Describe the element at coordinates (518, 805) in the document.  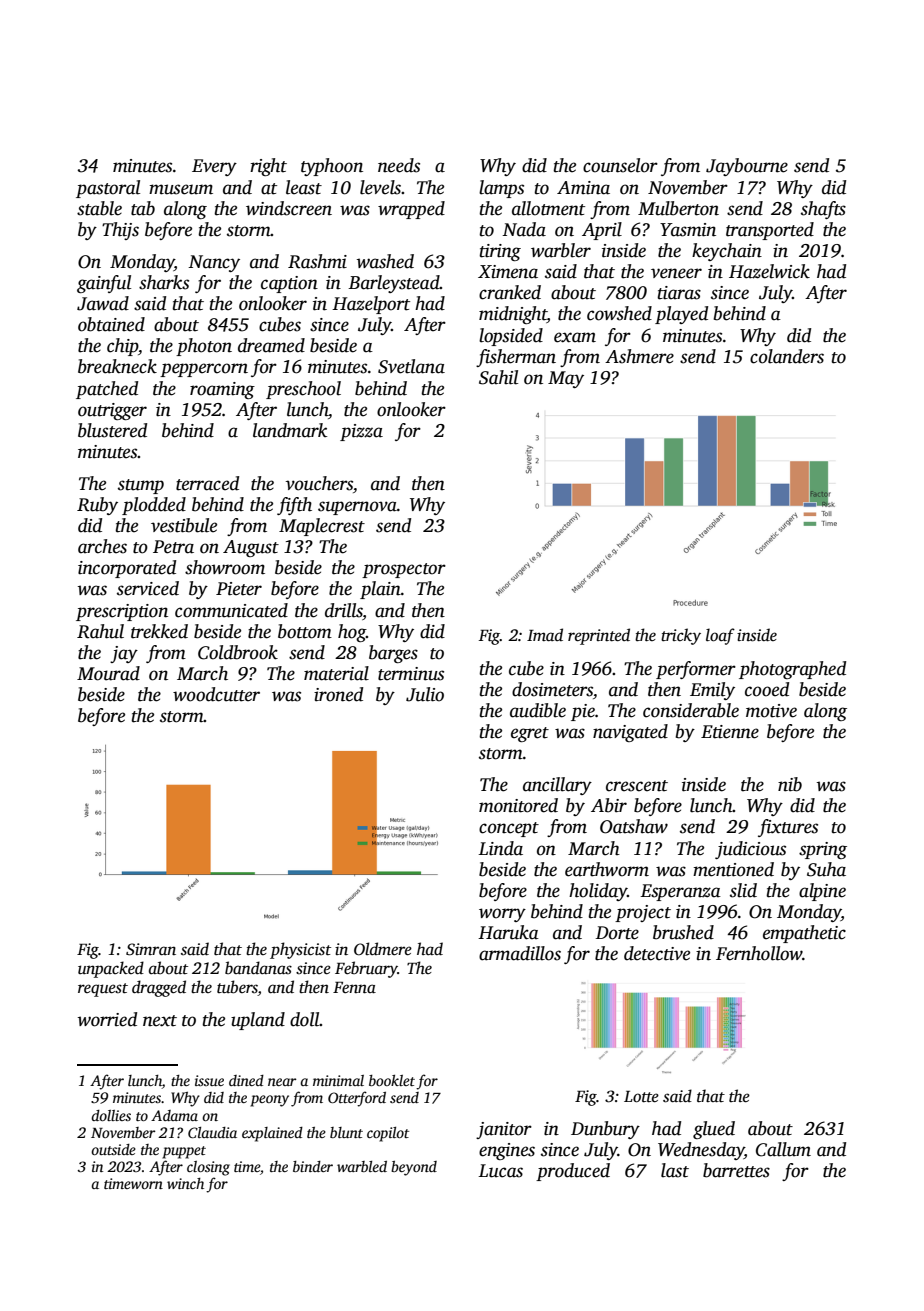
I see `monitored` at that location.
